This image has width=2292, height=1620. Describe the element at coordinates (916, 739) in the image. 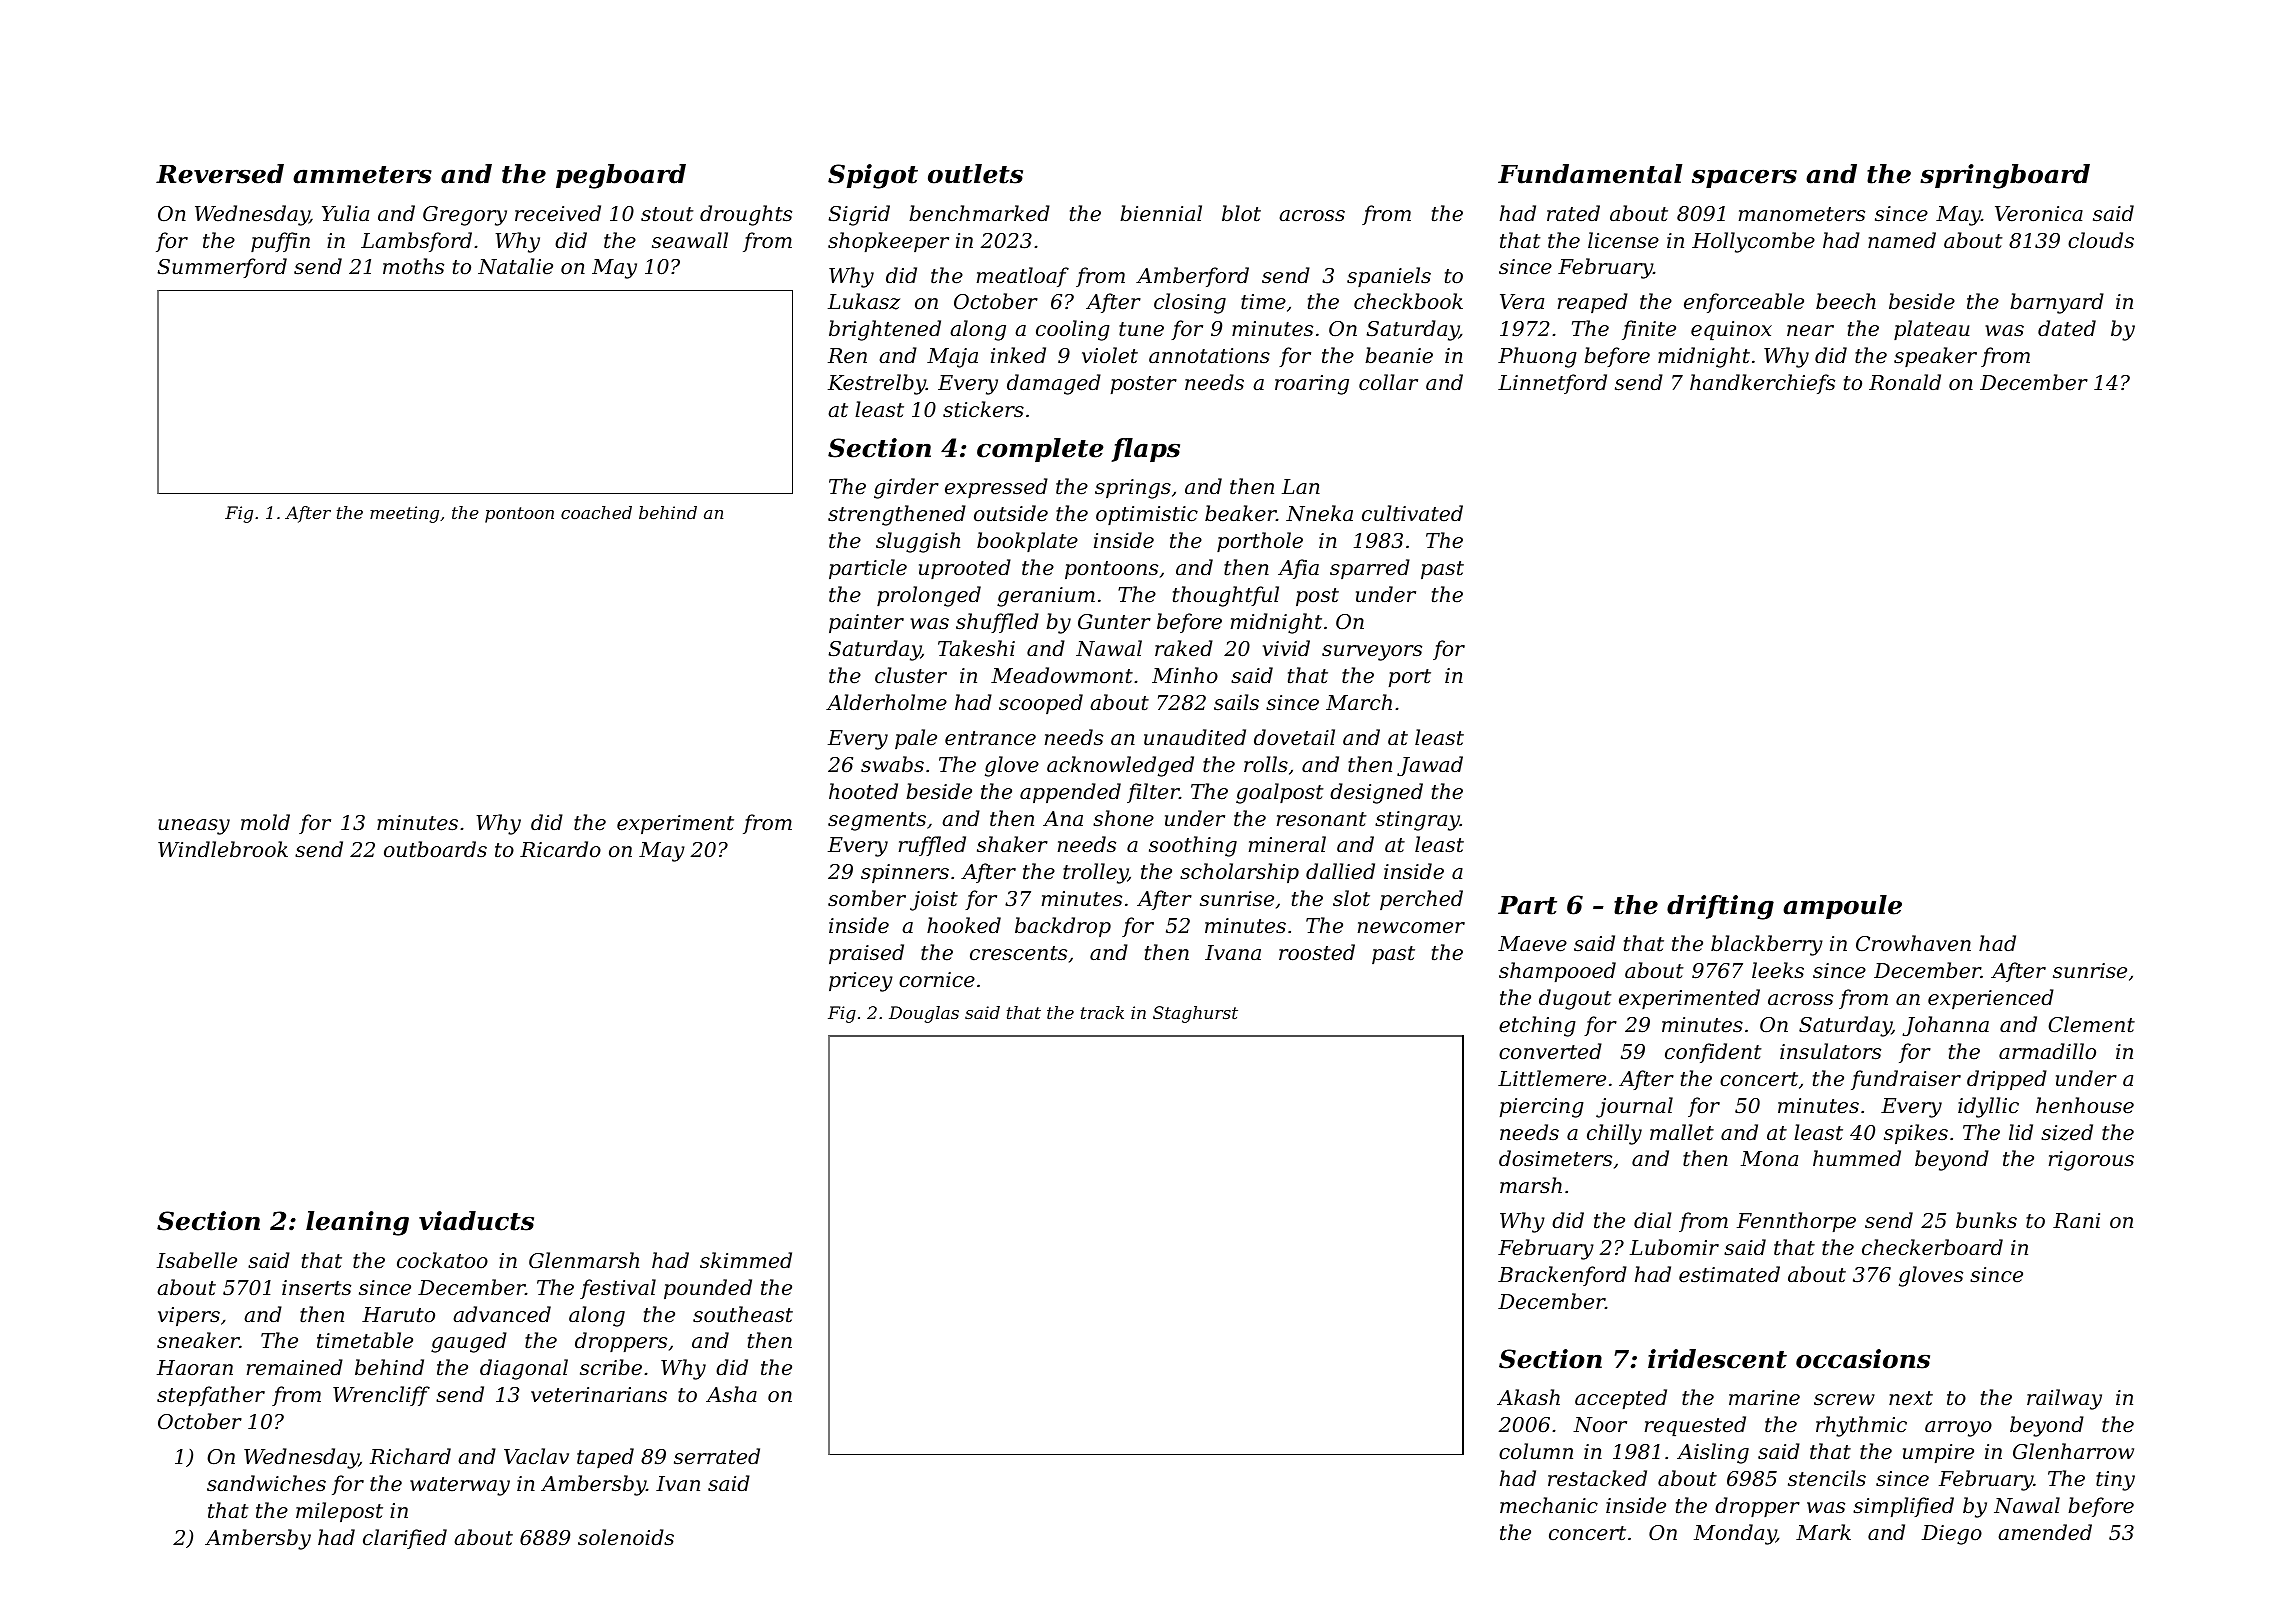

I see `pale` at that location.
